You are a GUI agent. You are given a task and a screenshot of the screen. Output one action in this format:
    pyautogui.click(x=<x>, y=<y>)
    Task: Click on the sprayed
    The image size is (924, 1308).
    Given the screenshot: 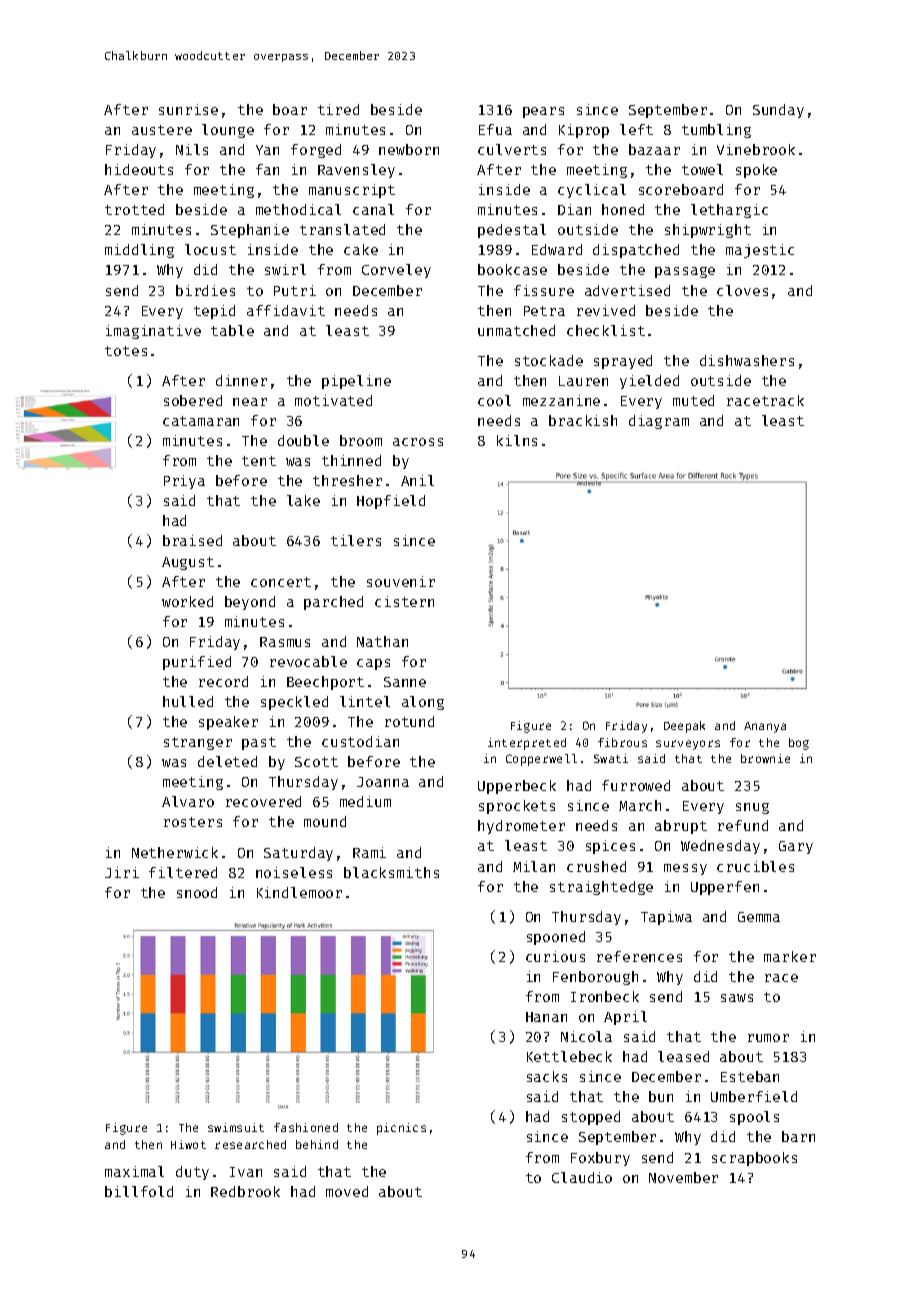 What is the action you would take?
    pyautogui.click(x=623, y=362)
